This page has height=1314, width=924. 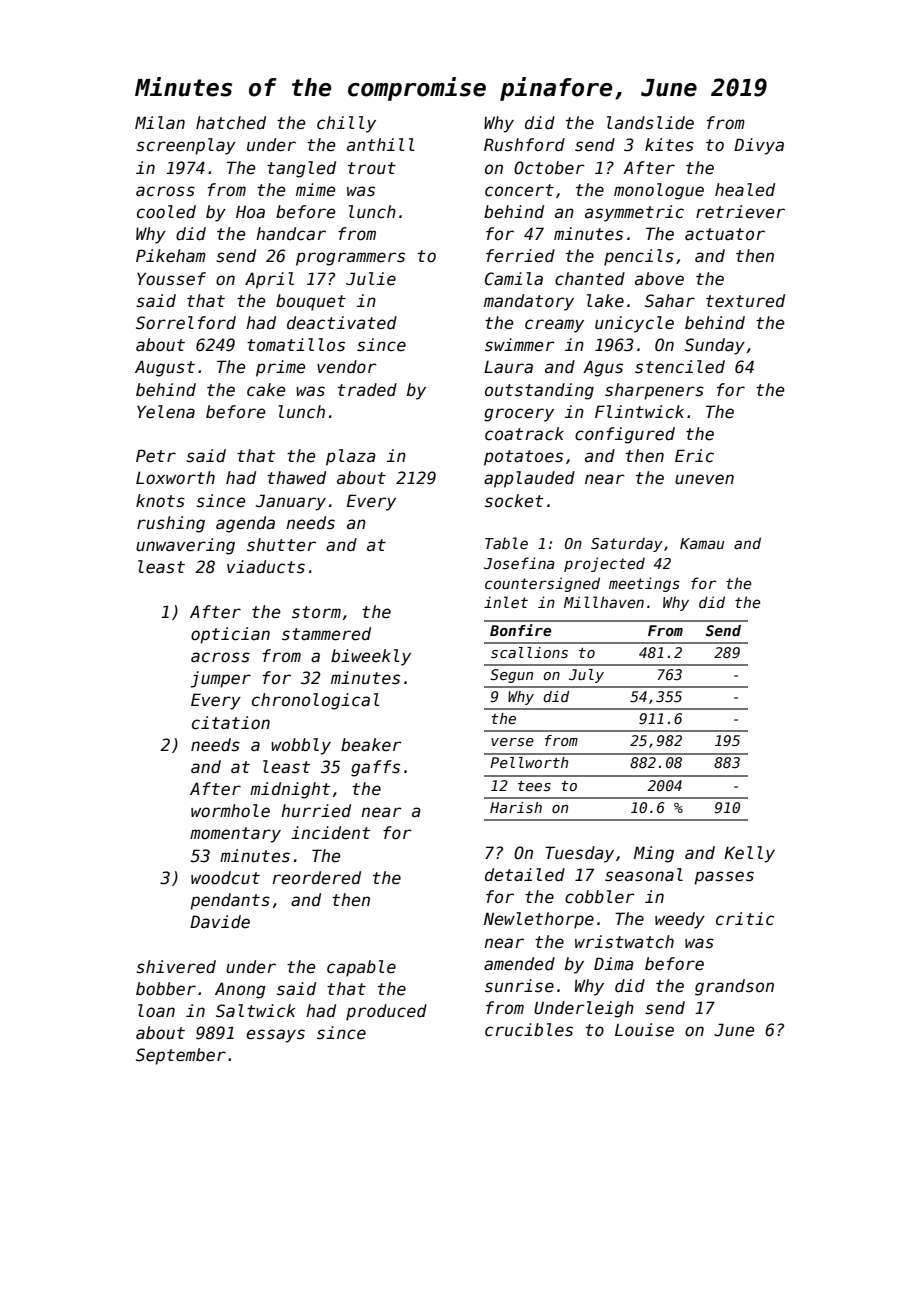 I want to click on mandatory, so click(x=529, y=302).
